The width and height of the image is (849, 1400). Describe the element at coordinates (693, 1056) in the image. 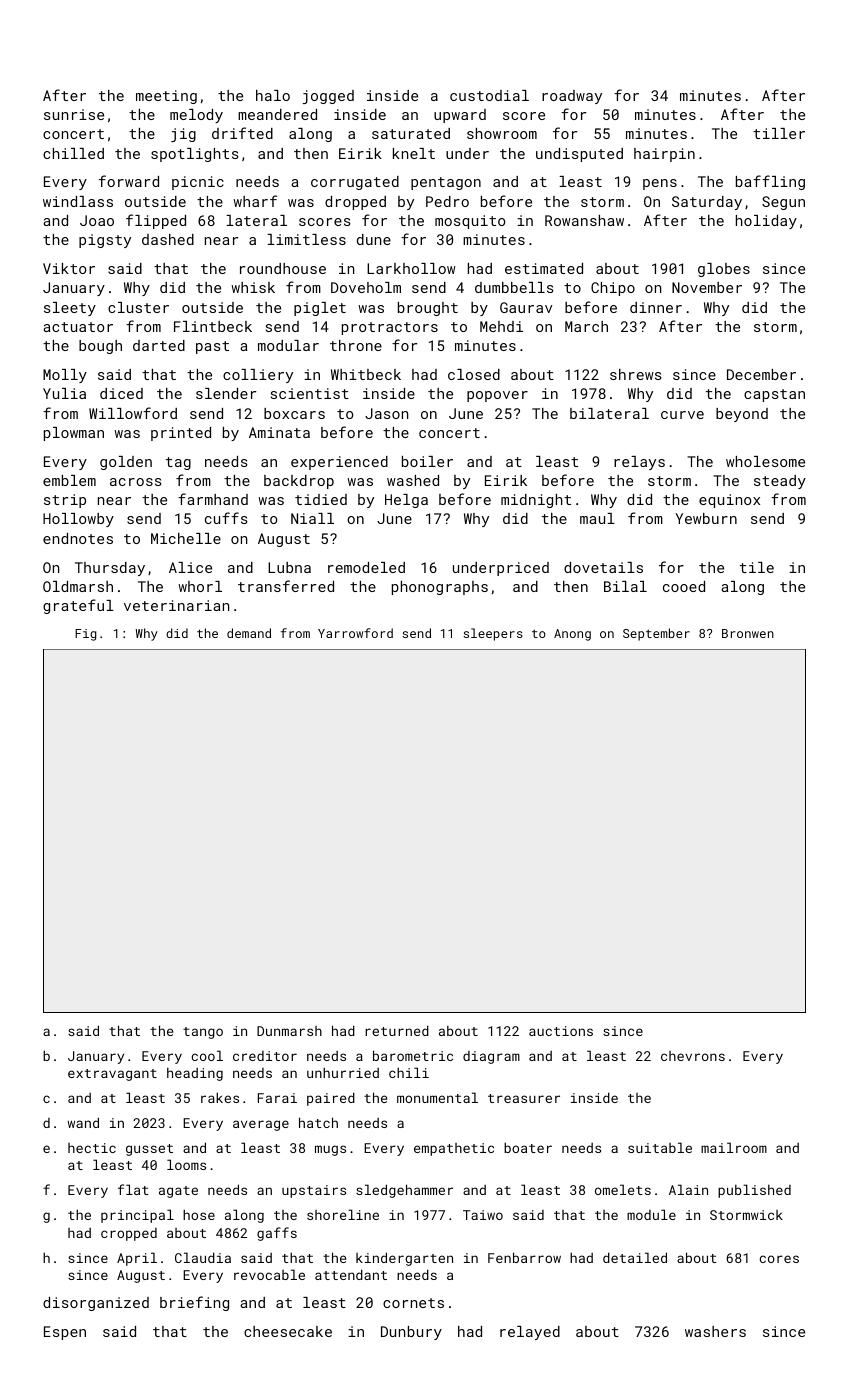

I see `chevrons` at that location.
